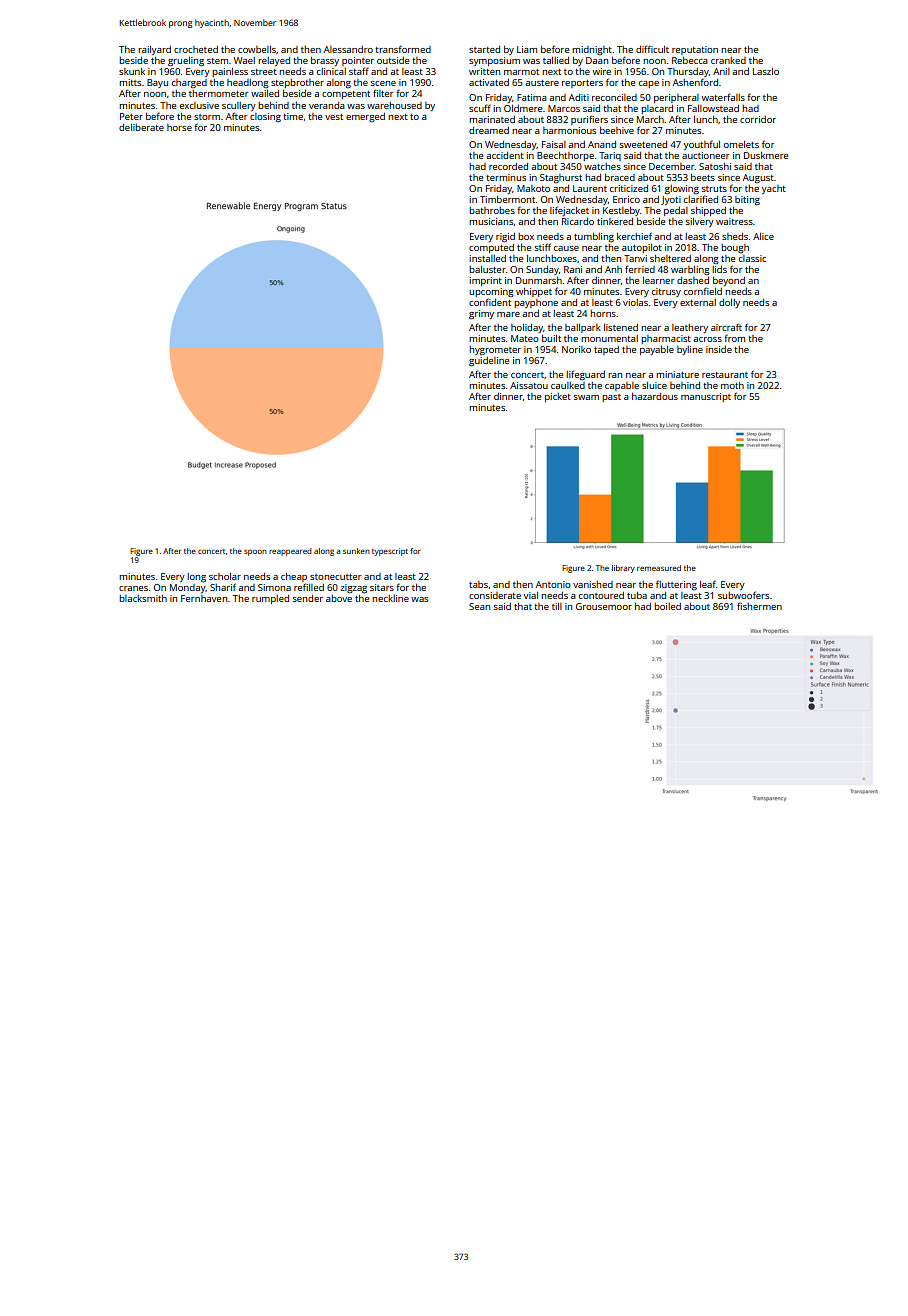  I want to click on transformed, so click(403, 49).
